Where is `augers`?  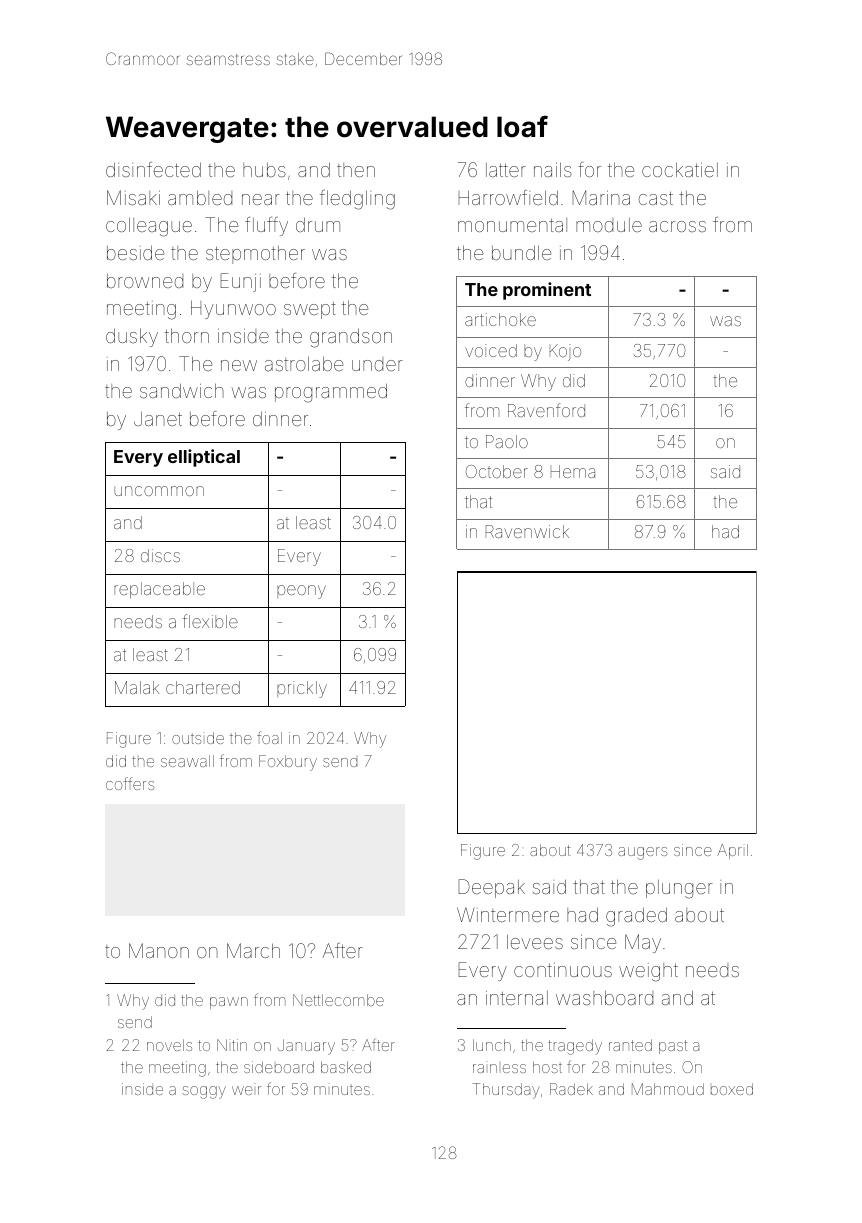
augers is located at coordinates (642, 853).
